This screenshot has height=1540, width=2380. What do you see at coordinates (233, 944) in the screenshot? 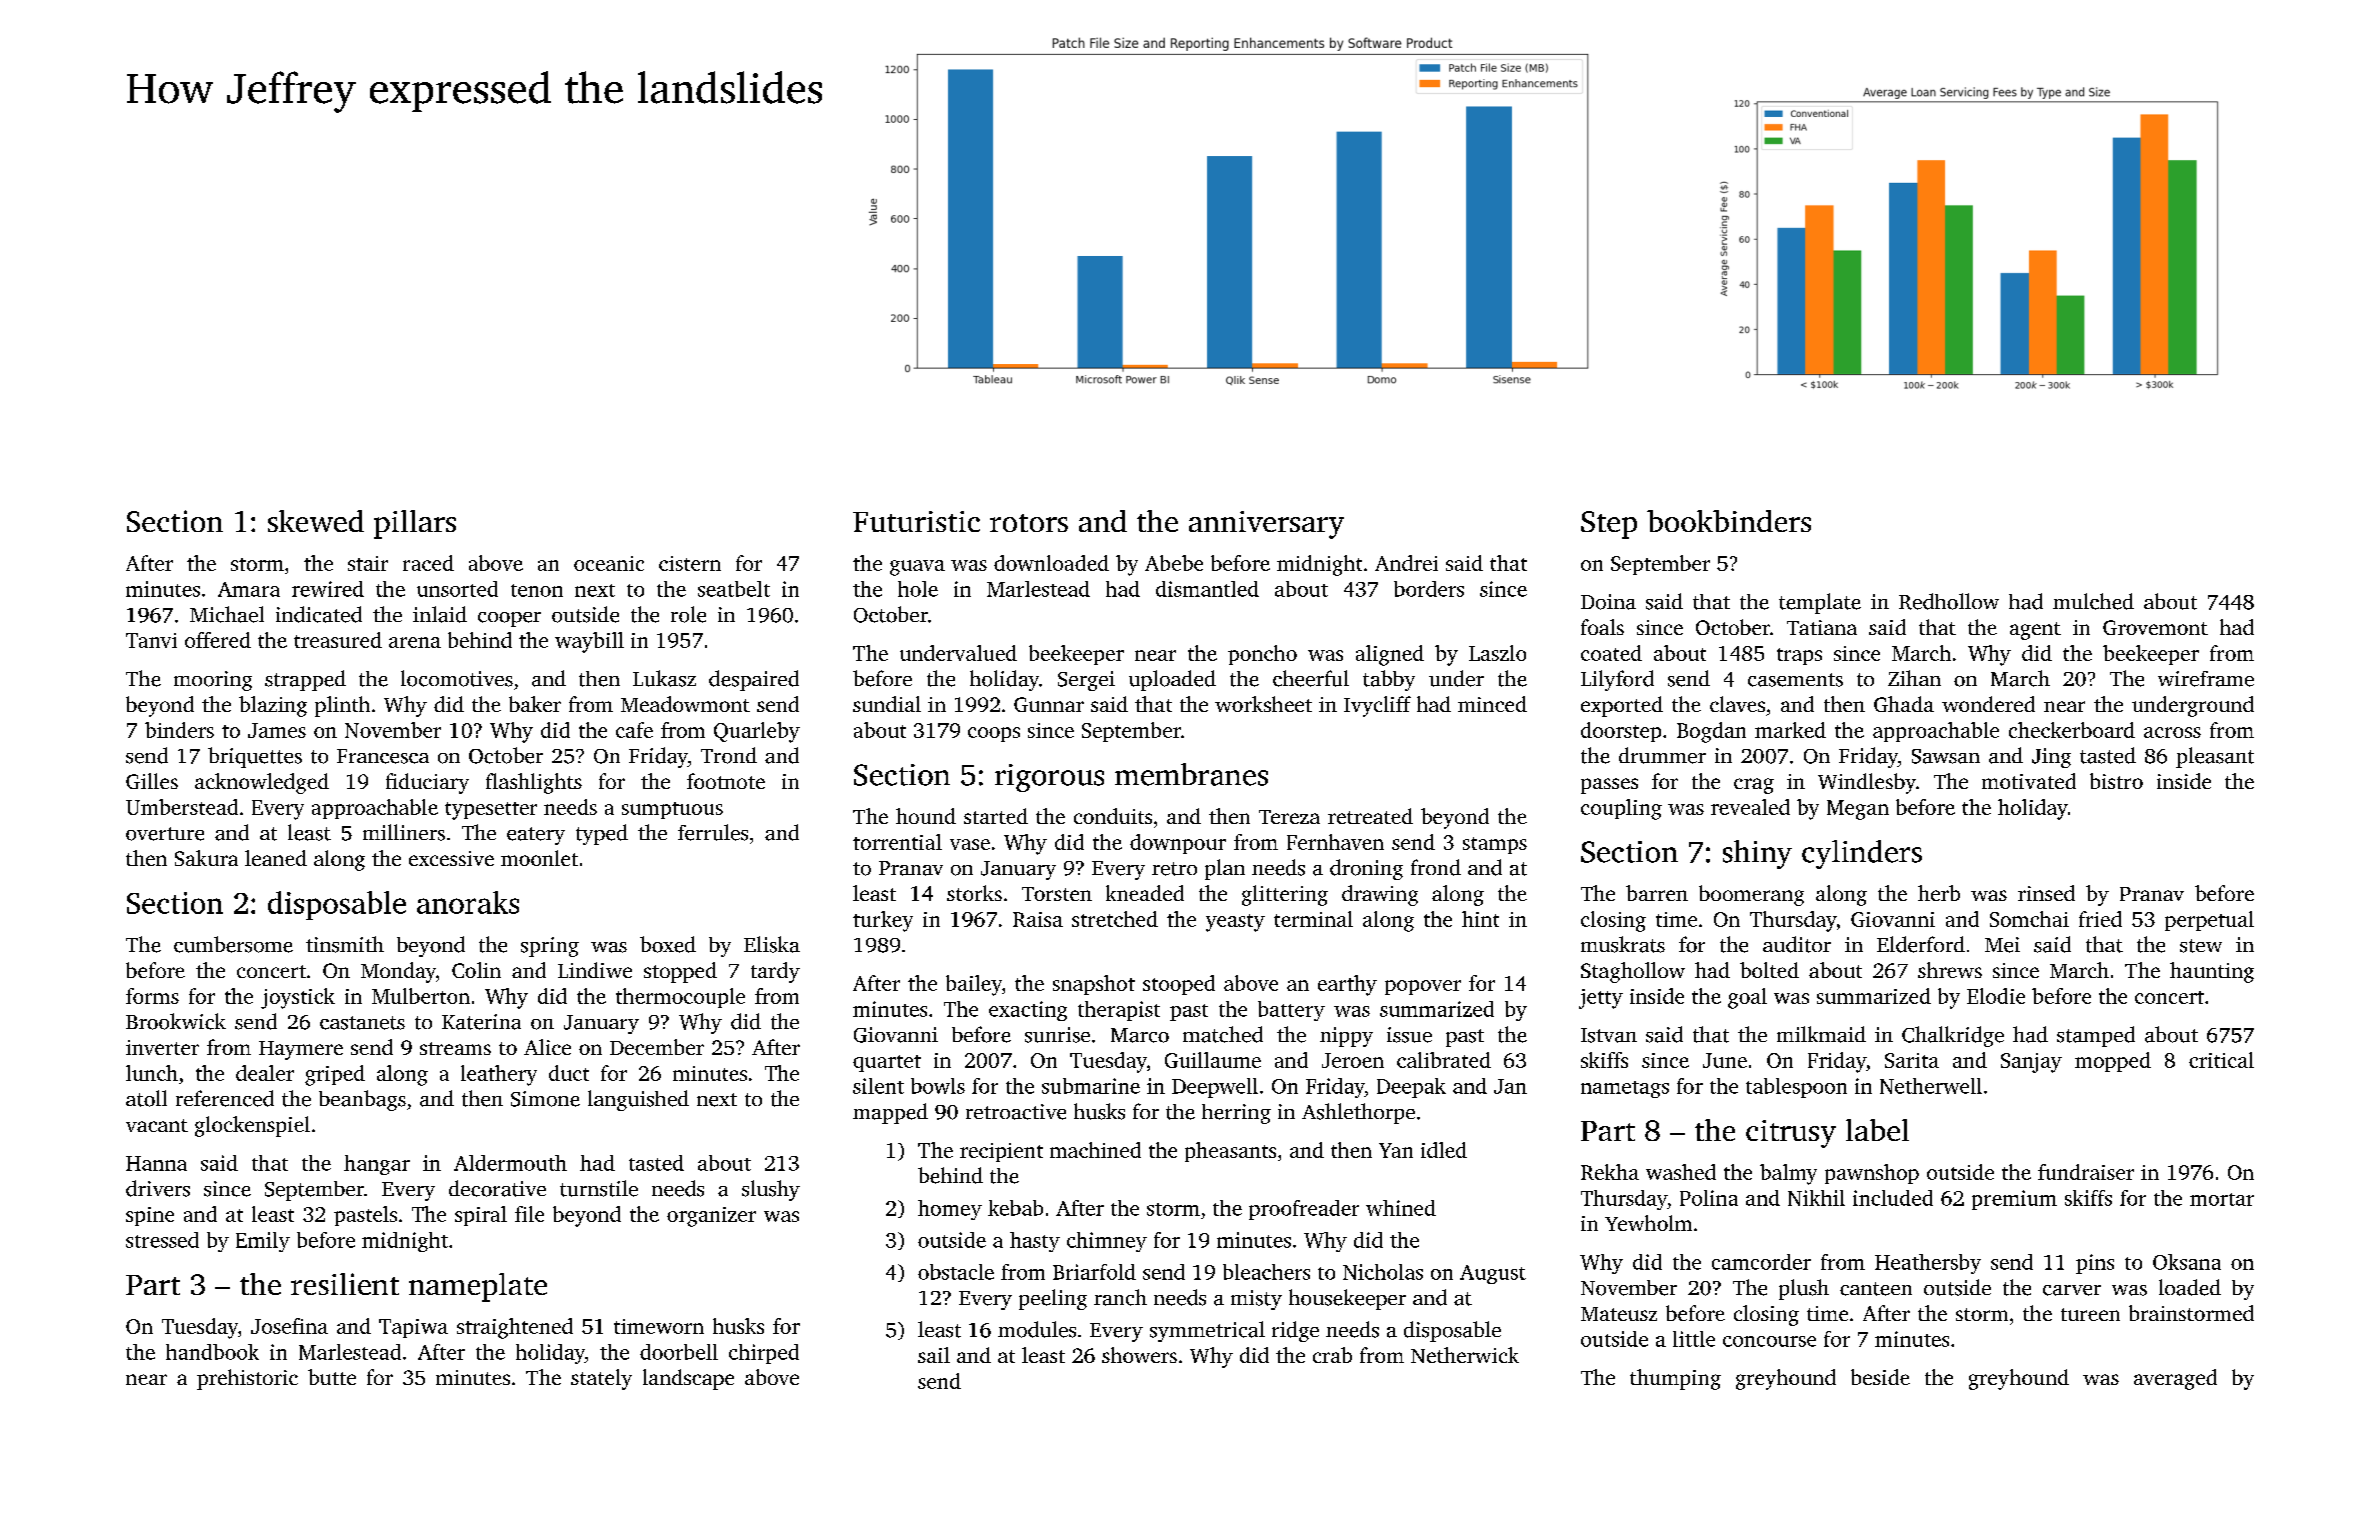
I see `cumbersome` at bounding box center [233, 944].
